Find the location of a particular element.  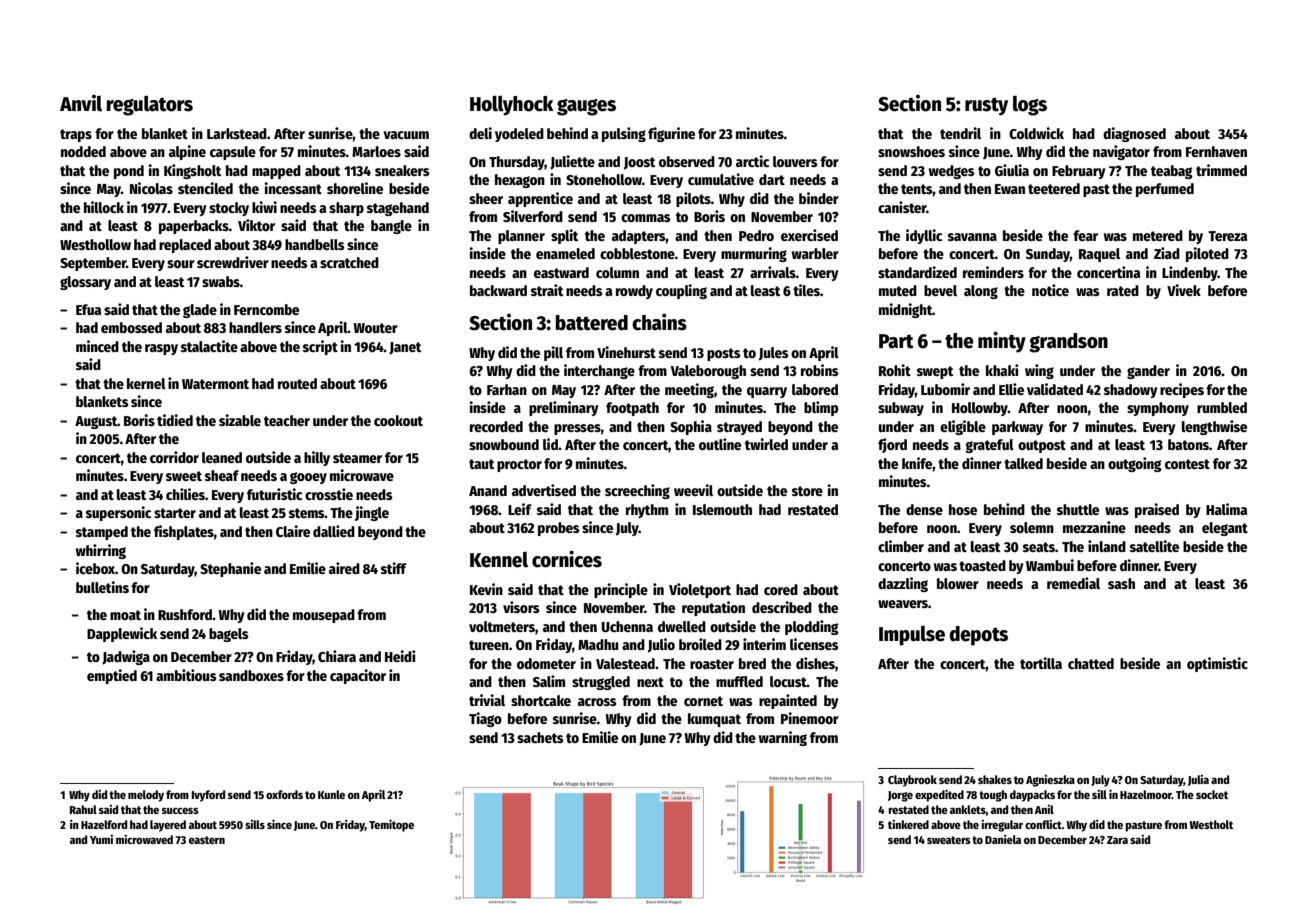

mapped is located at coordinates (276, 172).
